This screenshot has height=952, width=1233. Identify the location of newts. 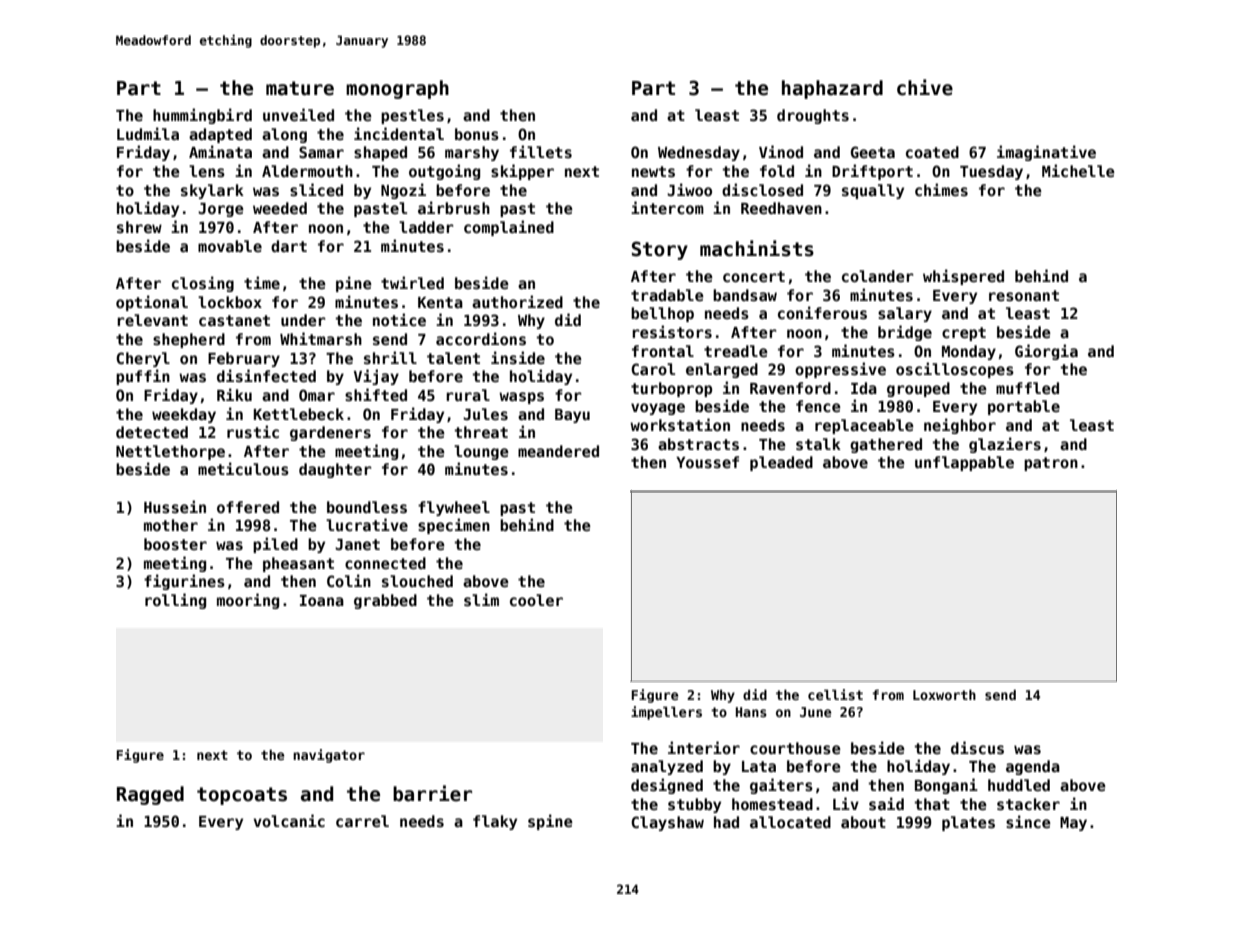
(653, 171).
